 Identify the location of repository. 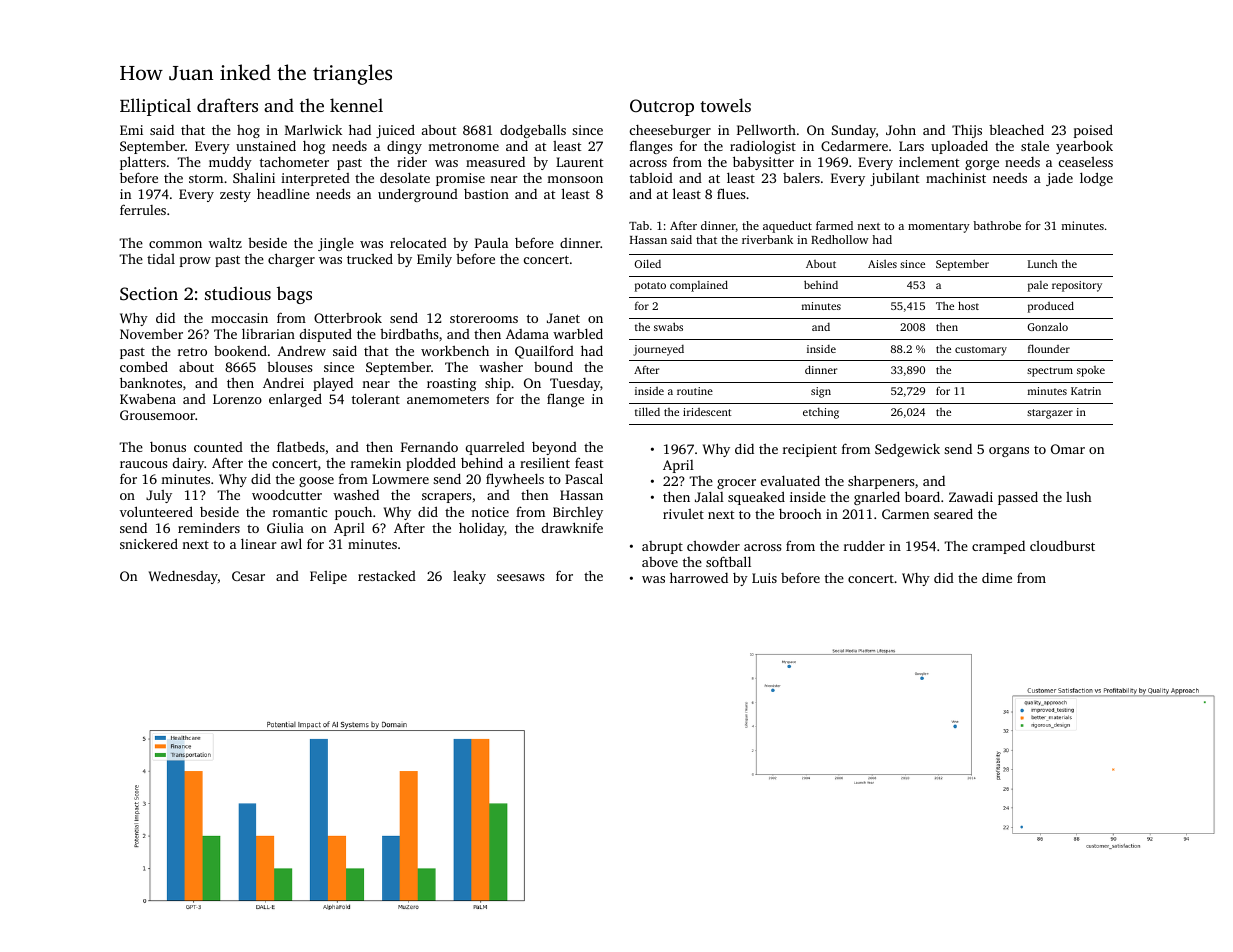
(1077, 286).
